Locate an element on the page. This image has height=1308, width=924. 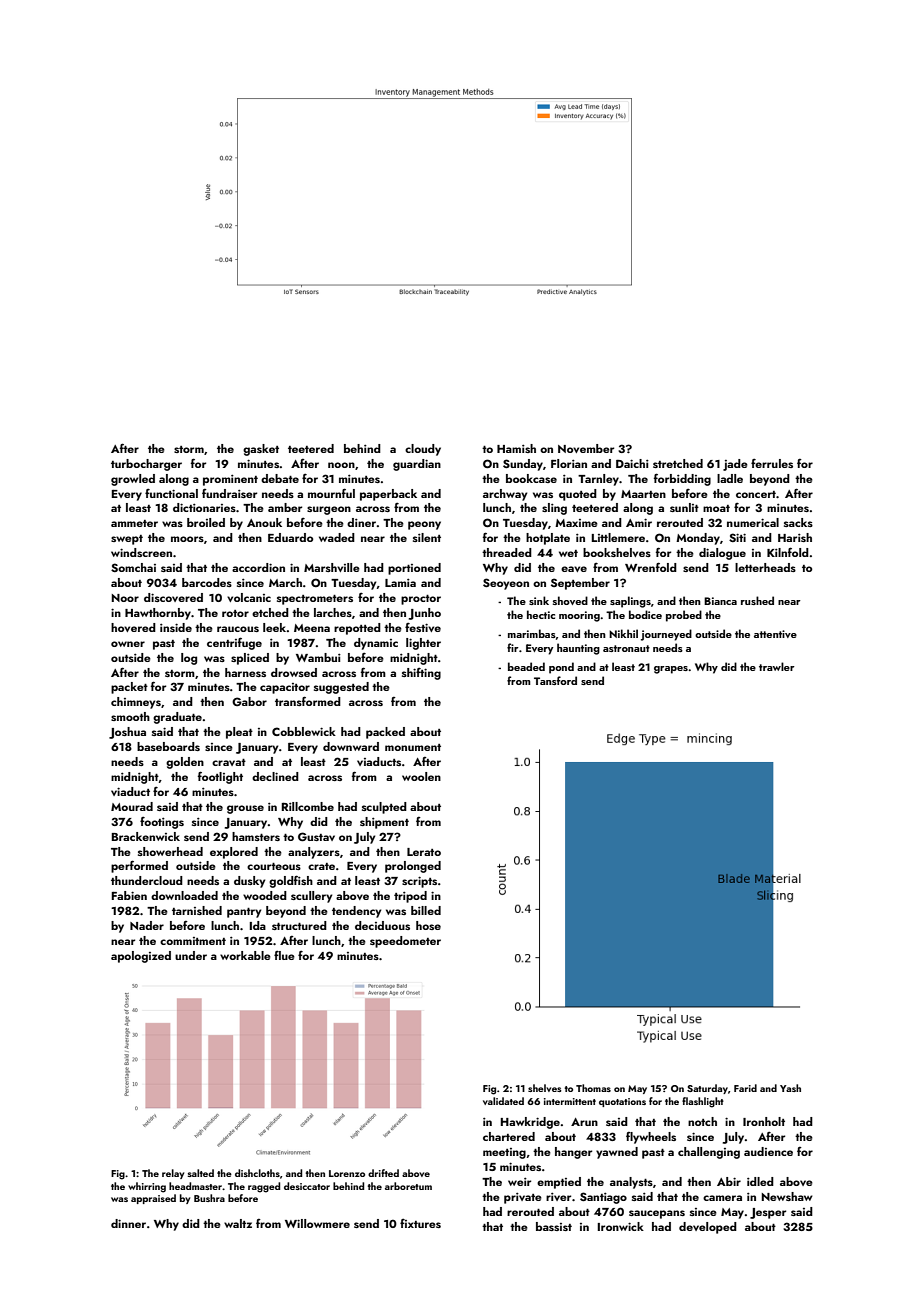
Lerato is located at coordinates (424, 852).
